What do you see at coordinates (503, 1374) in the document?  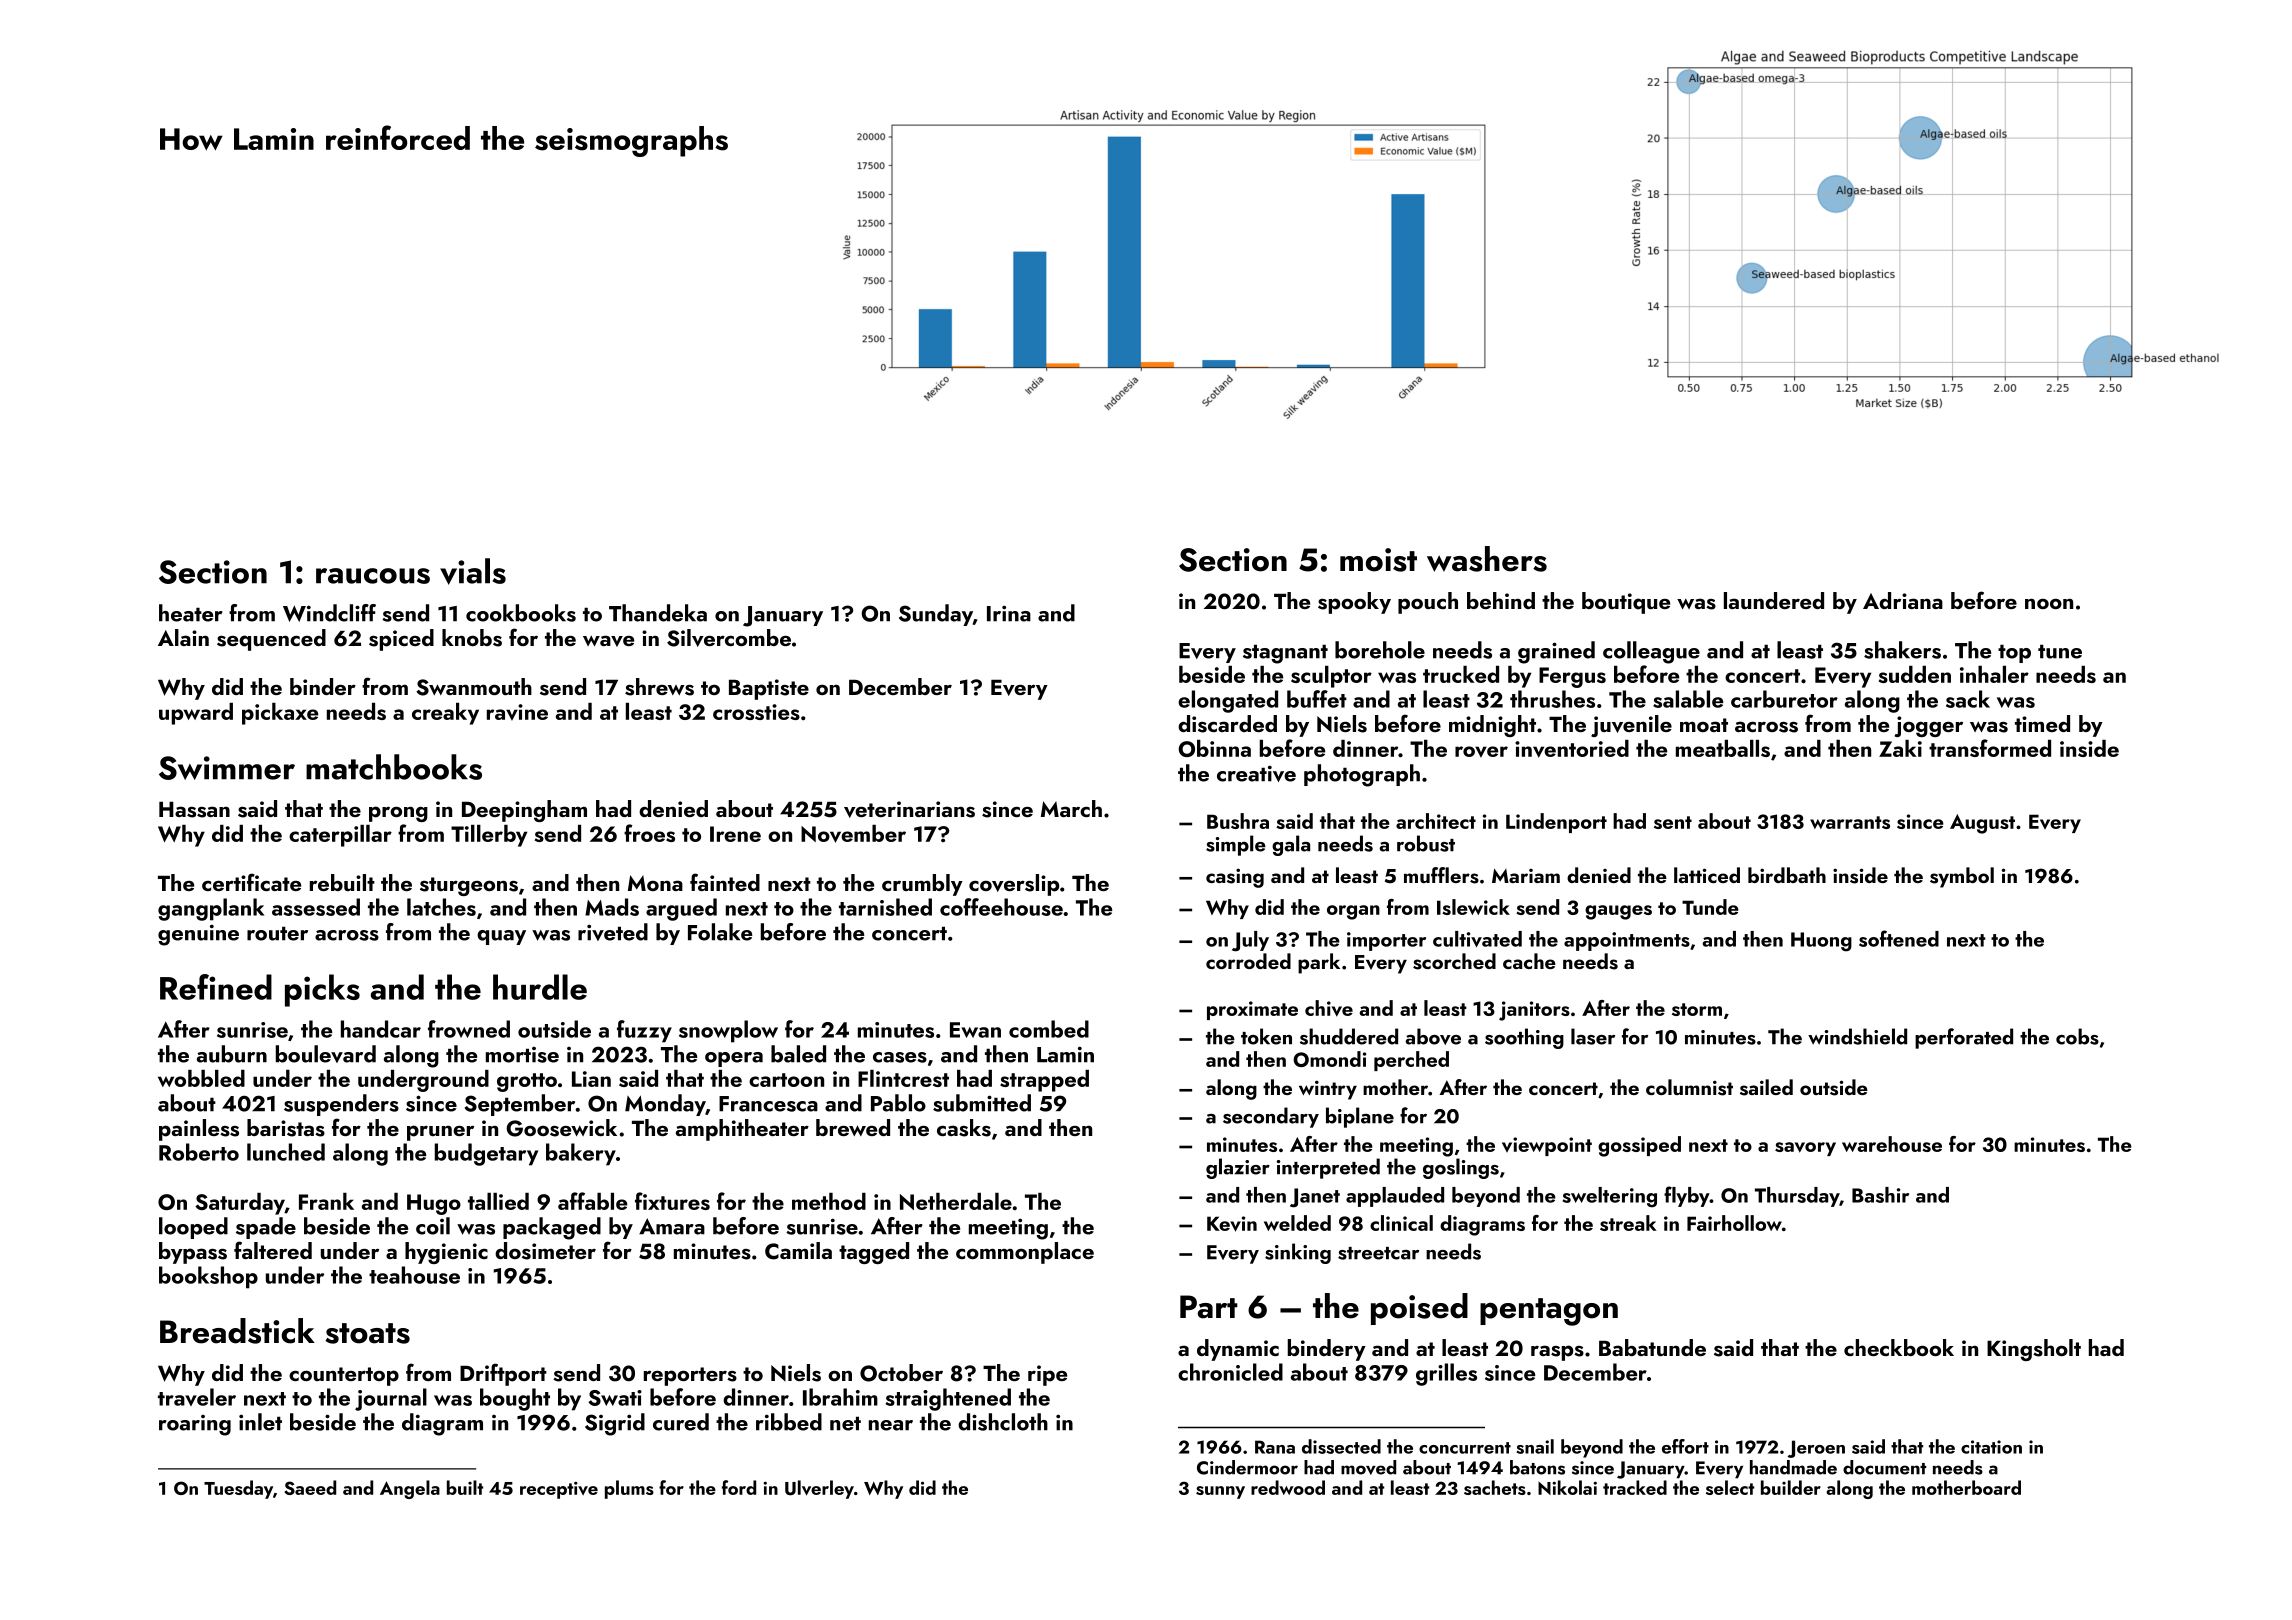 I see `Driftport` at bounding box center [503, 1374].
